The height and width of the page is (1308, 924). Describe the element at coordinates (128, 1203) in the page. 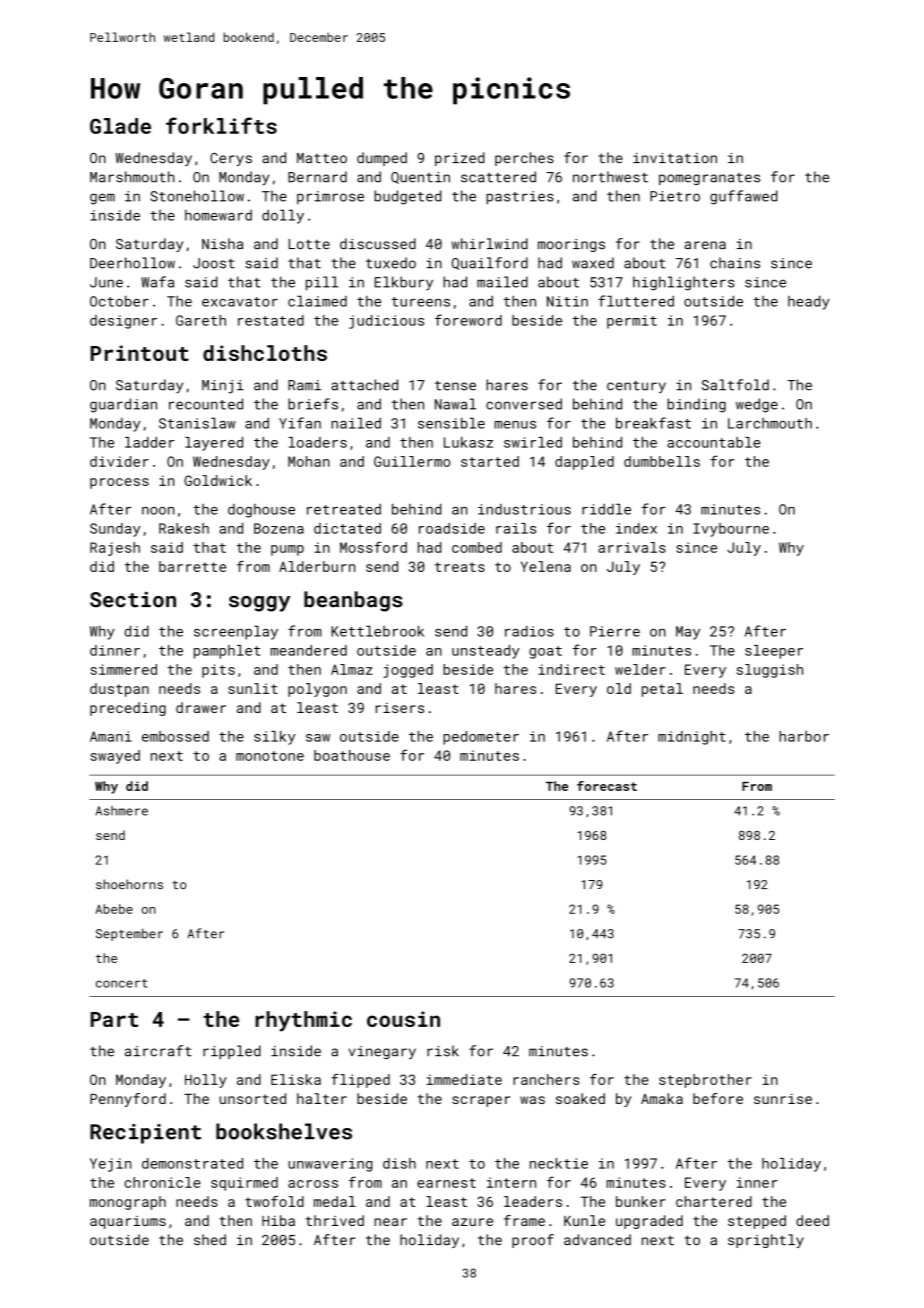

I see `monograph` at that location.
